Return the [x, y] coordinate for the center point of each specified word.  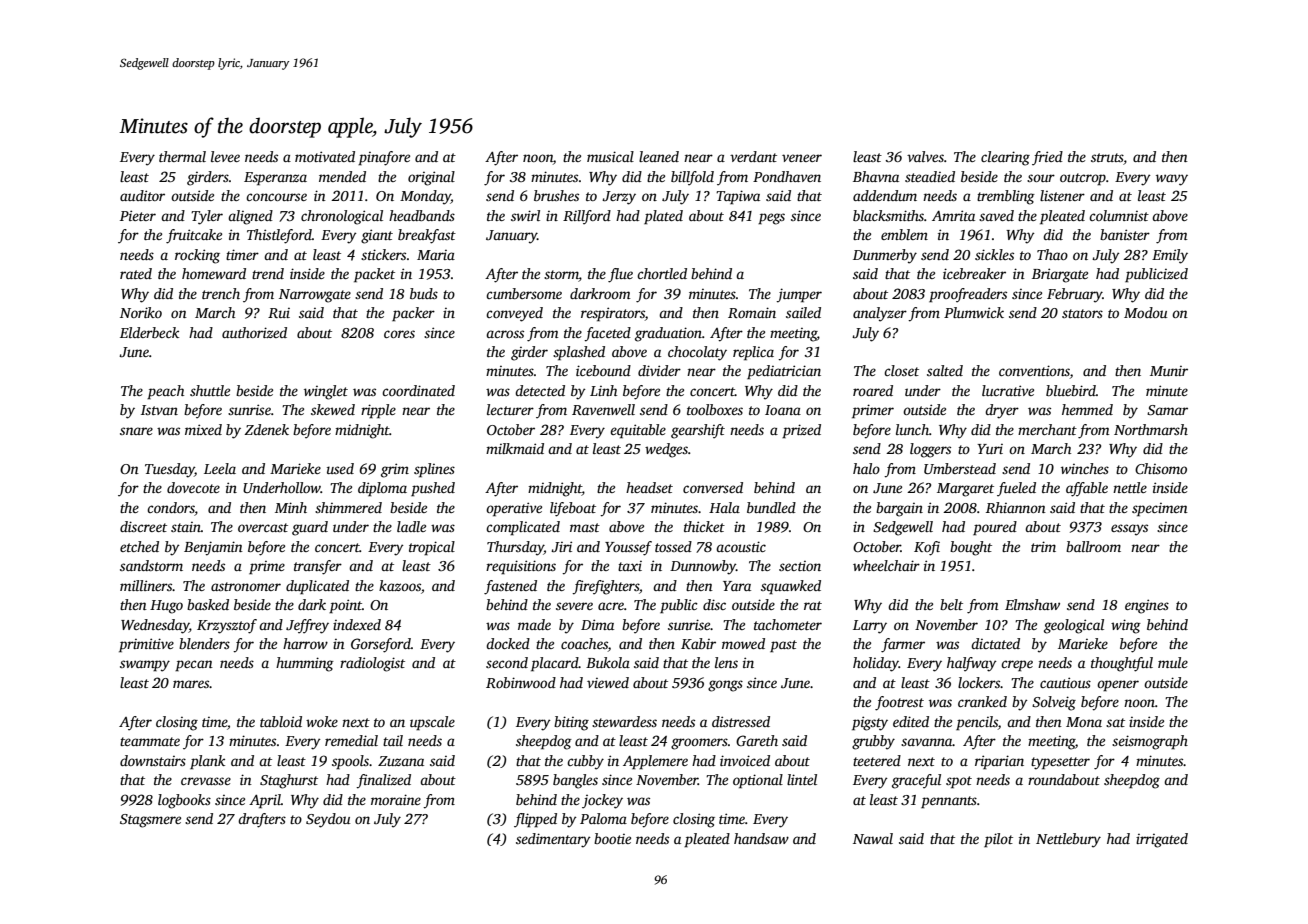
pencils [977, 723]
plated [663, 217]
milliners [146, 585]
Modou [1145, 312]
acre [611, 606]
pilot [998, 840]
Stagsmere [150, 821]
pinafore [384, 158]
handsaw [761, 838]
